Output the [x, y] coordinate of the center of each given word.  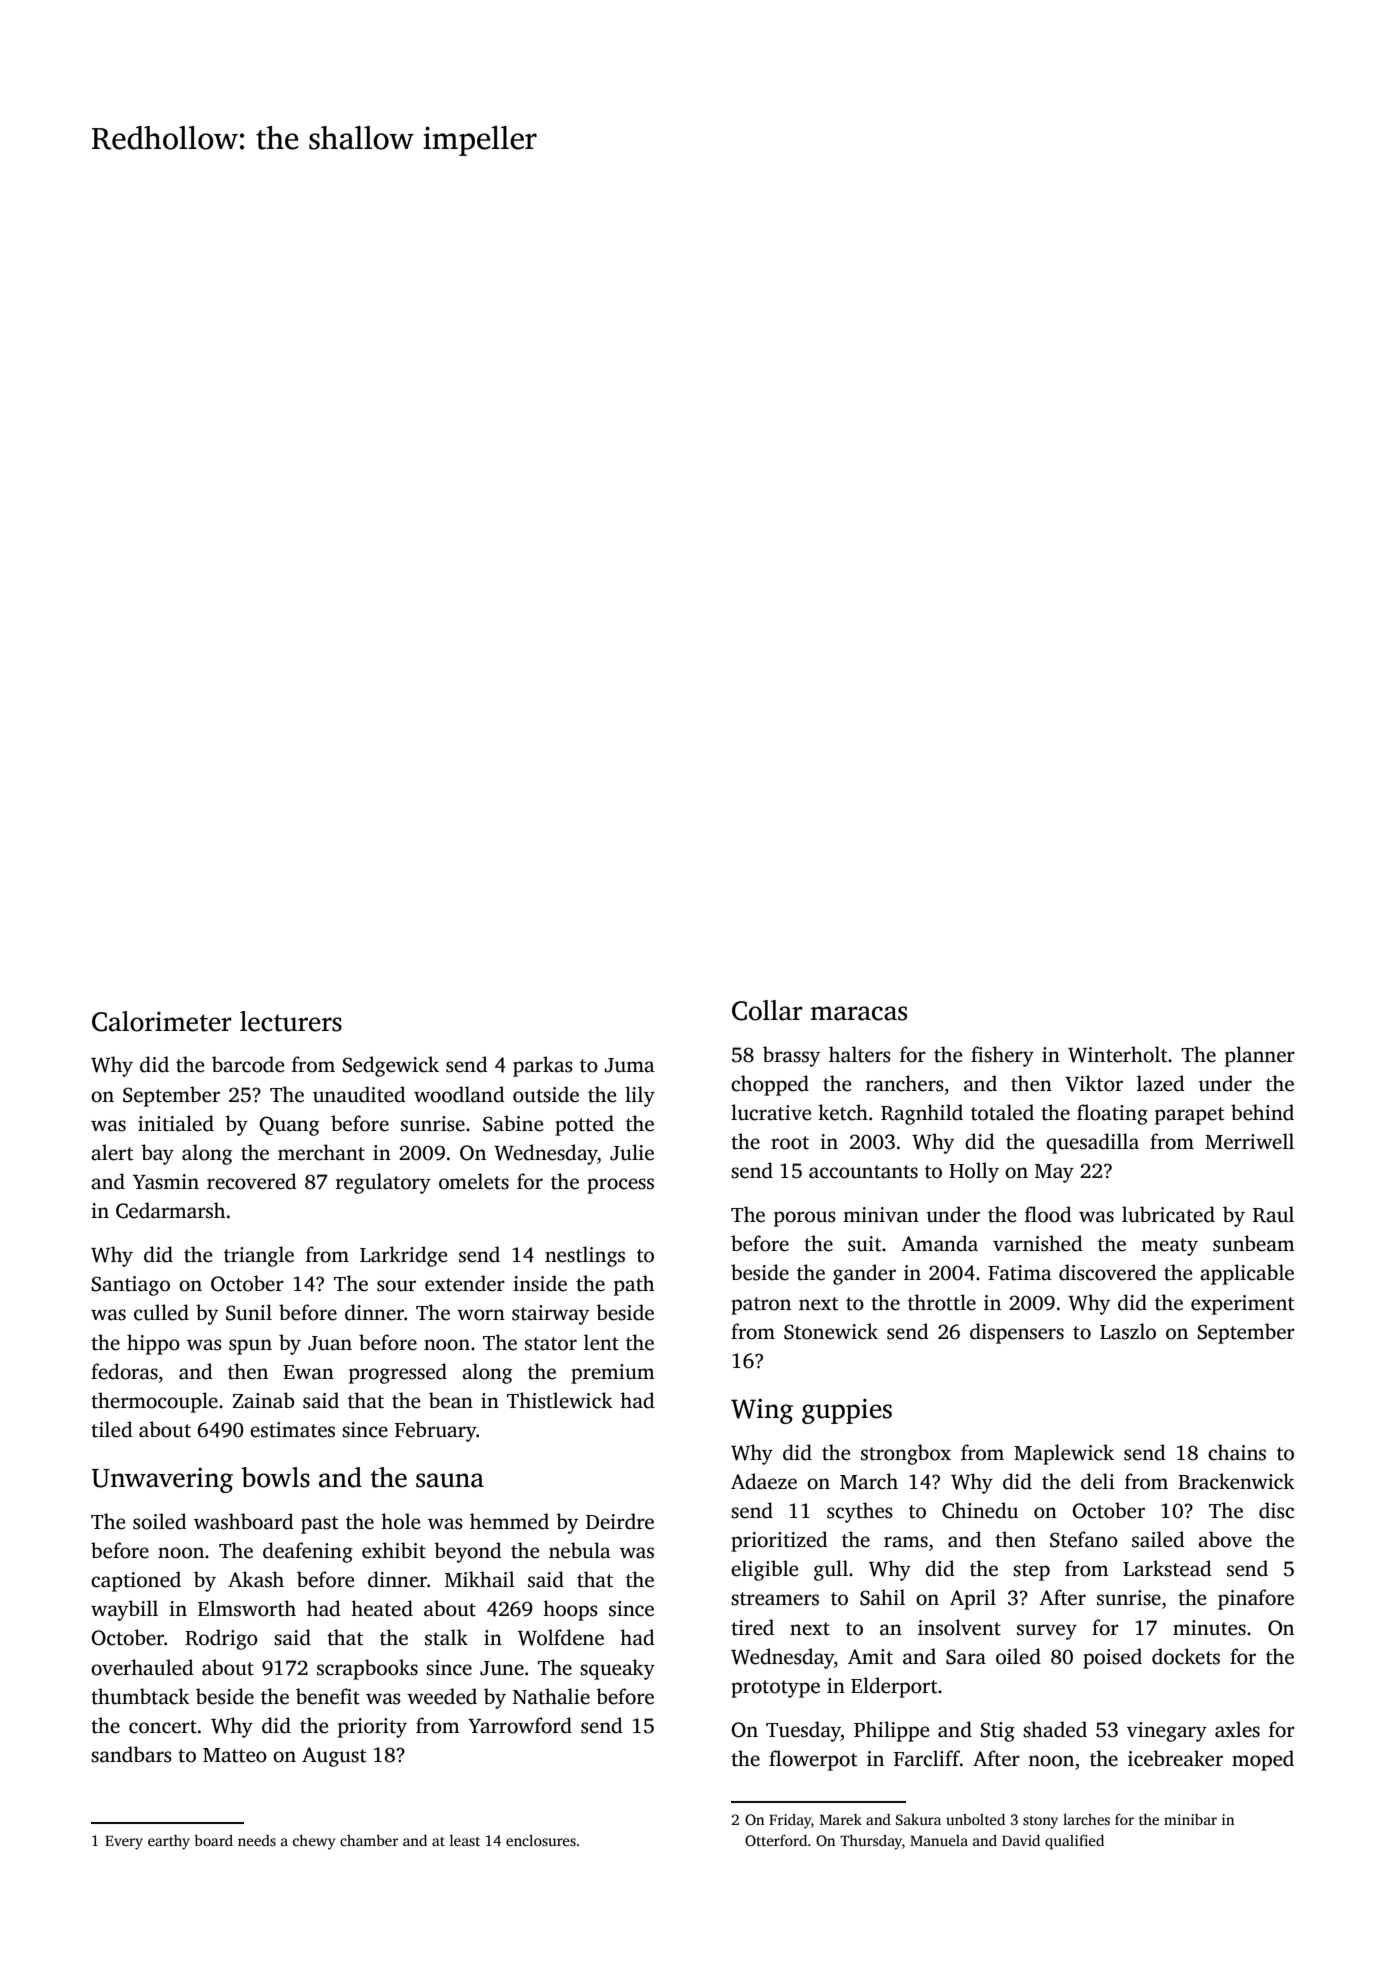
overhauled [142, 1667]
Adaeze [764, 1481]
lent [601, 1342]
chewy [314, 1842]
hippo [153, 1344]
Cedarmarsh [170, 1210]
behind [1262, 1112]
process [620, 1186]
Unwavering [162, 1480]
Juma [630, 1065]
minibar [1190, 1819]
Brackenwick [1236, 1481]
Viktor [1094, 1083]
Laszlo [1128, 1331]
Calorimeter [162, 1021]
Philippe [892, 1731]
